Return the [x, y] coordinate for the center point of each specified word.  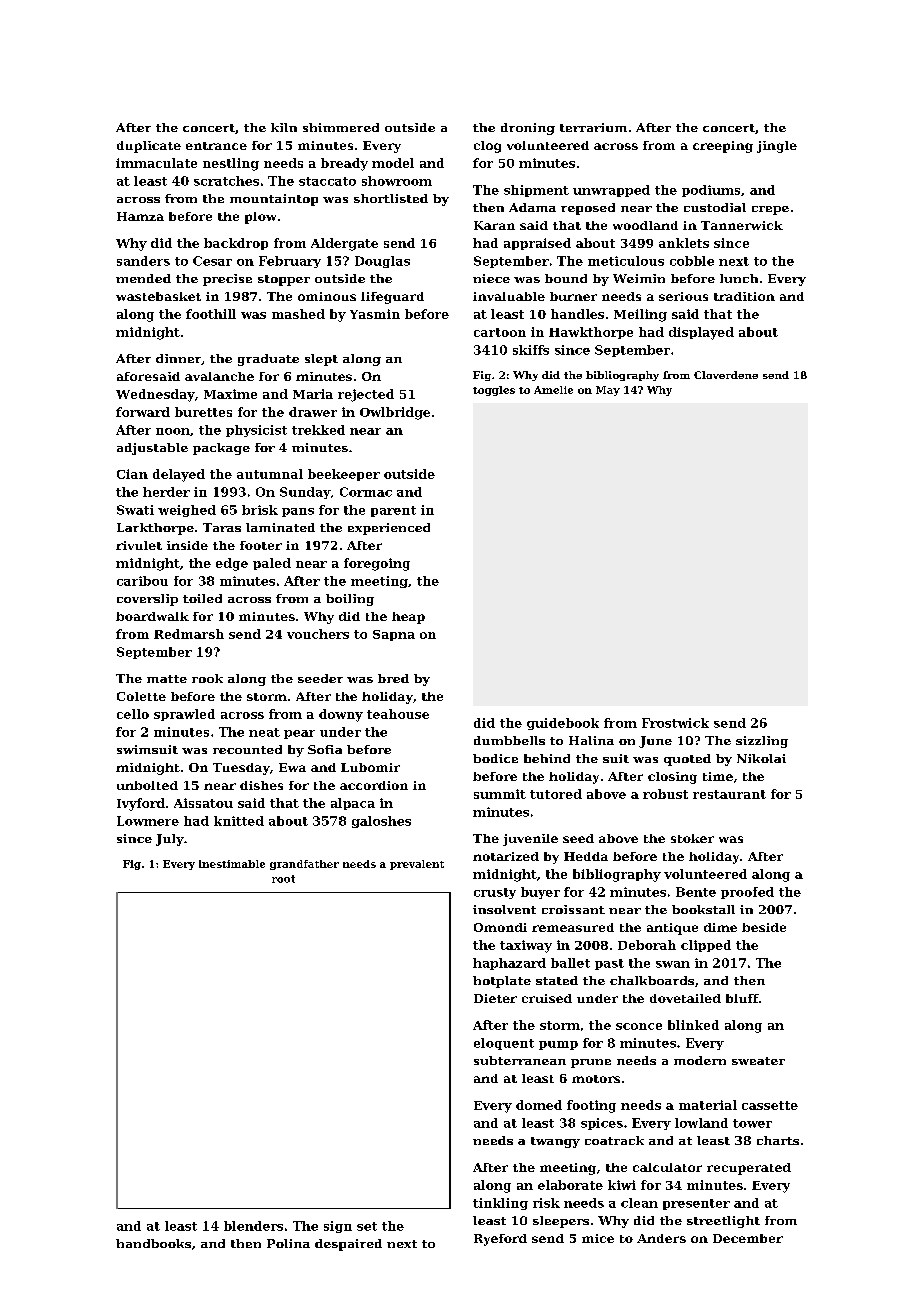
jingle [777, 147]
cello [133, 714]
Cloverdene [726, 375]
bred [393, 678]
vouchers [318, 634]
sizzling [762, 742]
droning [528, 129]
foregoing [377, 564]
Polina [288, 1243]
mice [598, 1238]
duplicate [149, 147]
